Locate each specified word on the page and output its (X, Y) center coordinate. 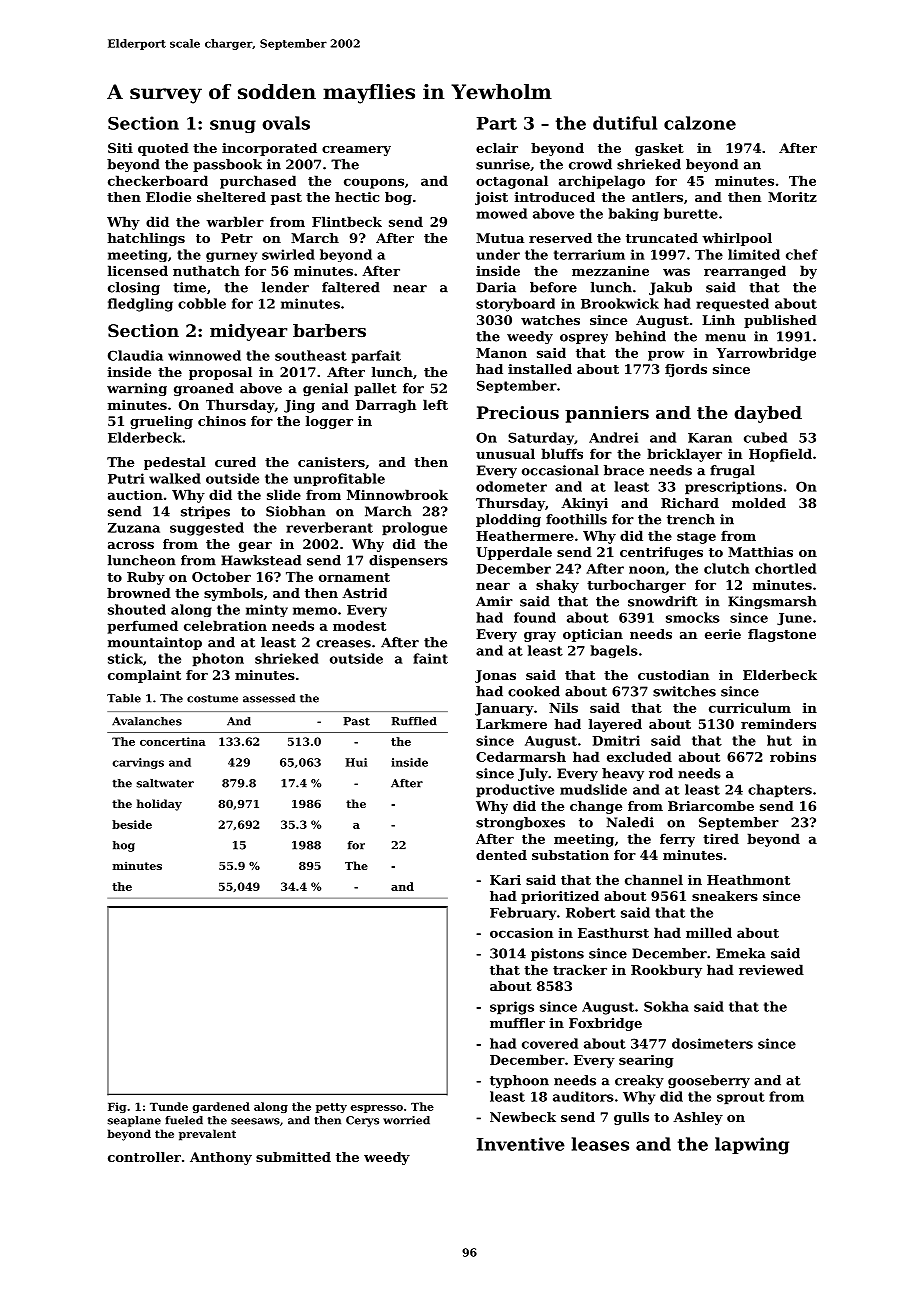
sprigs (512, 1008)
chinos (222, 421)
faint (430, 658)
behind (640, 336)
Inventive (521, 1144)
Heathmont (748, 879)
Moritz (792, 197)
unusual (505, 453)
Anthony (221, 1158)
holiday (159, 805)
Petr (237, 238)
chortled (785, 568)
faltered (351, 287)
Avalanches (147, 721)
